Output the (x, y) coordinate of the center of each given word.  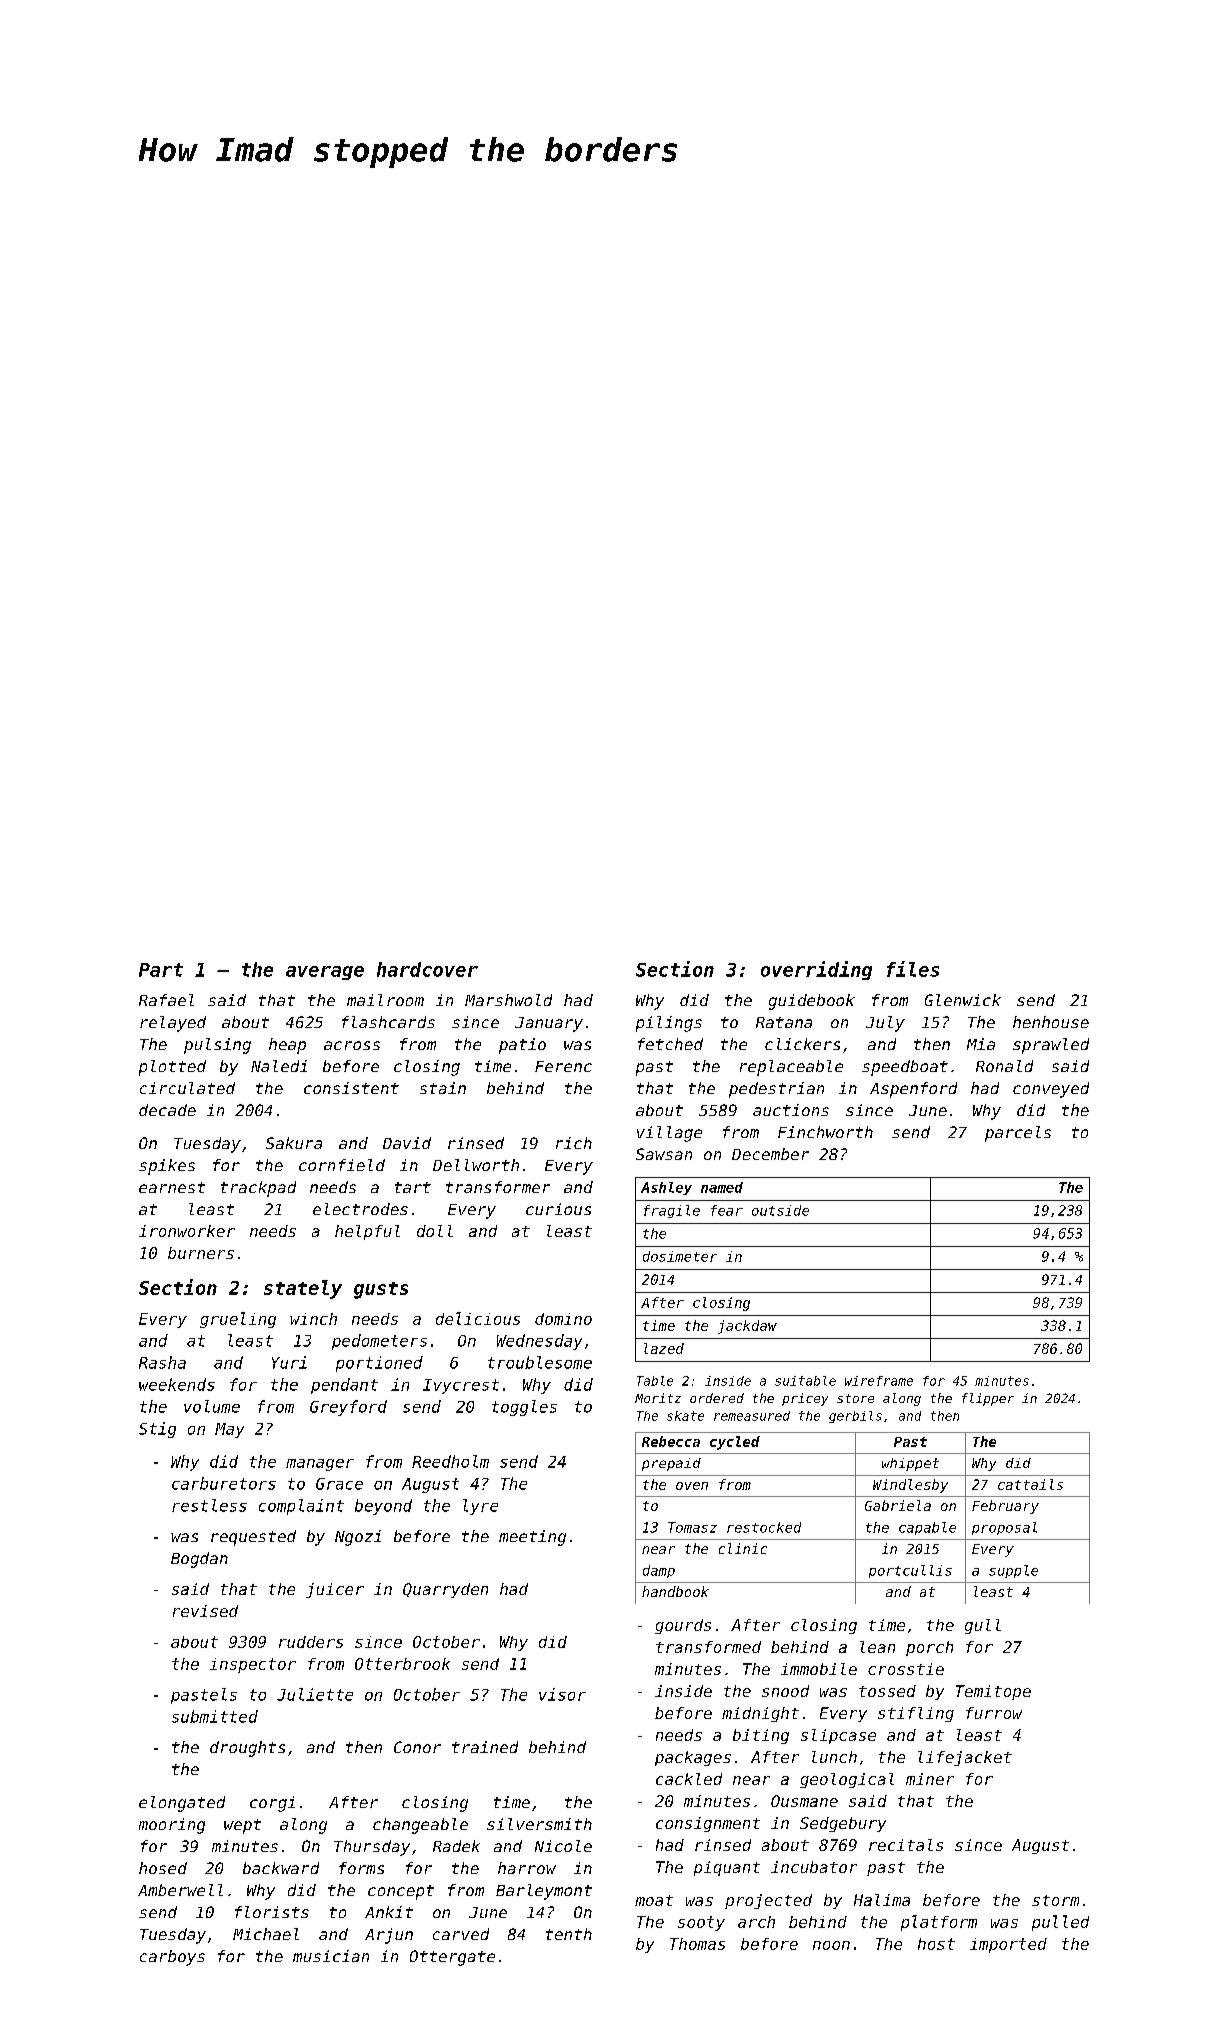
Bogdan (199, 1560)
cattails (1030, 1484)
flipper (988, 1399)
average (325, 973)
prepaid (671, 1464)
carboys (172, 1958)
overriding (816, 970)
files (913, 969)
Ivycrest (461, 1386)
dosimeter (680, 1256)
